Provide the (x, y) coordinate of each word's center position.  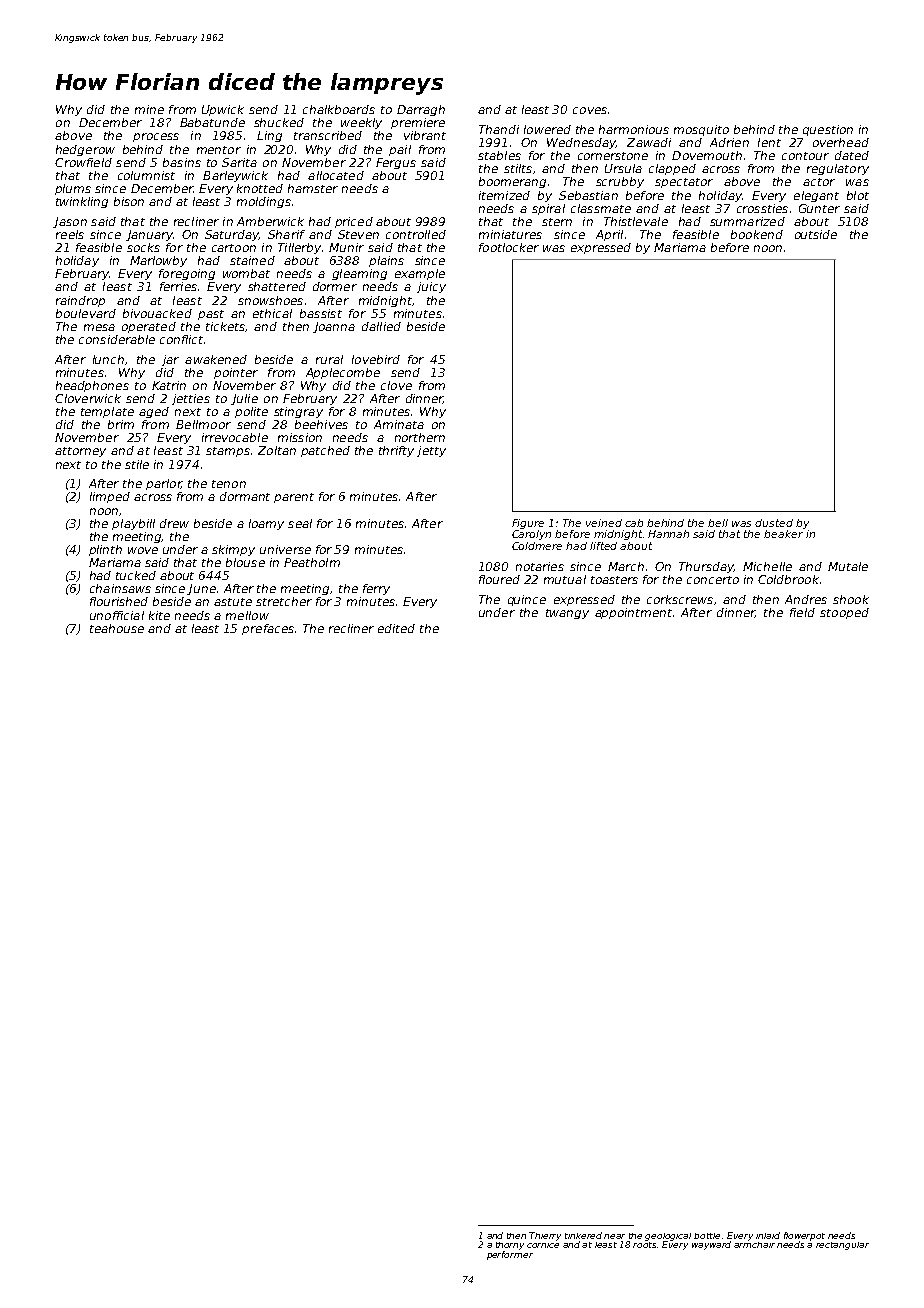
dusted (774, 523)
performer (510, 1255)
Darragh (421, 110)
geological (668, 1237)
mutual (565, 579)
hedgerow (85, 150)
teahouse (117, 628)
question (828, 130)
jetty (431, 451)
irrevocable (235, 437)
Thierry (545, 1236)
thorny (510, 1246)
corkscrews (680, 599)
